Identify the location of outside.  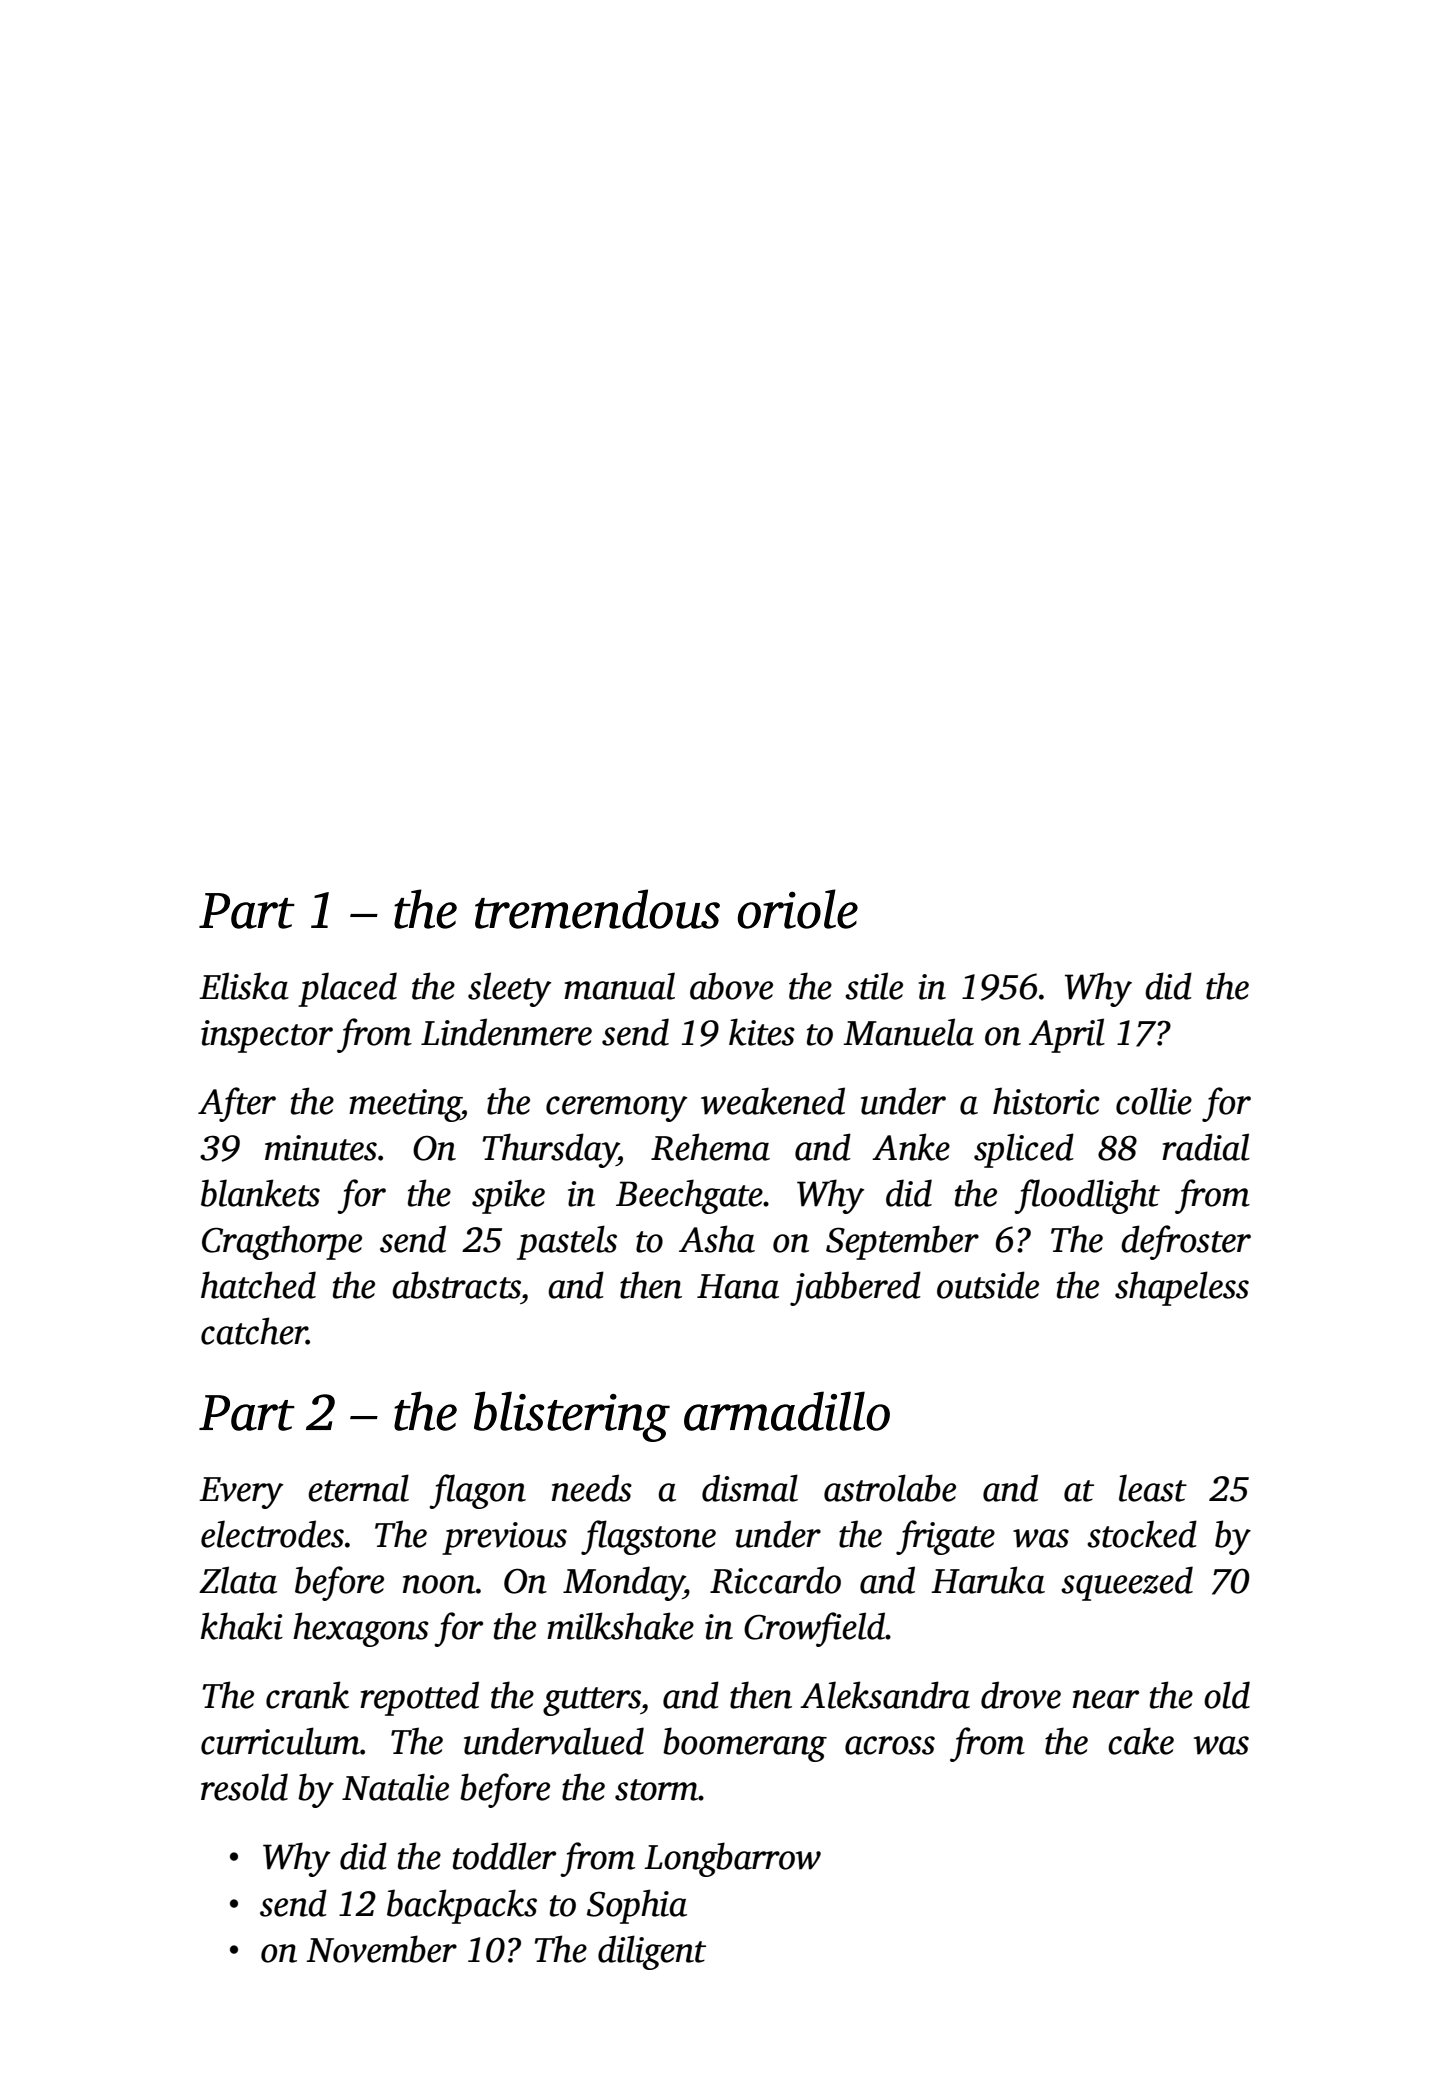
(988, 1285).
